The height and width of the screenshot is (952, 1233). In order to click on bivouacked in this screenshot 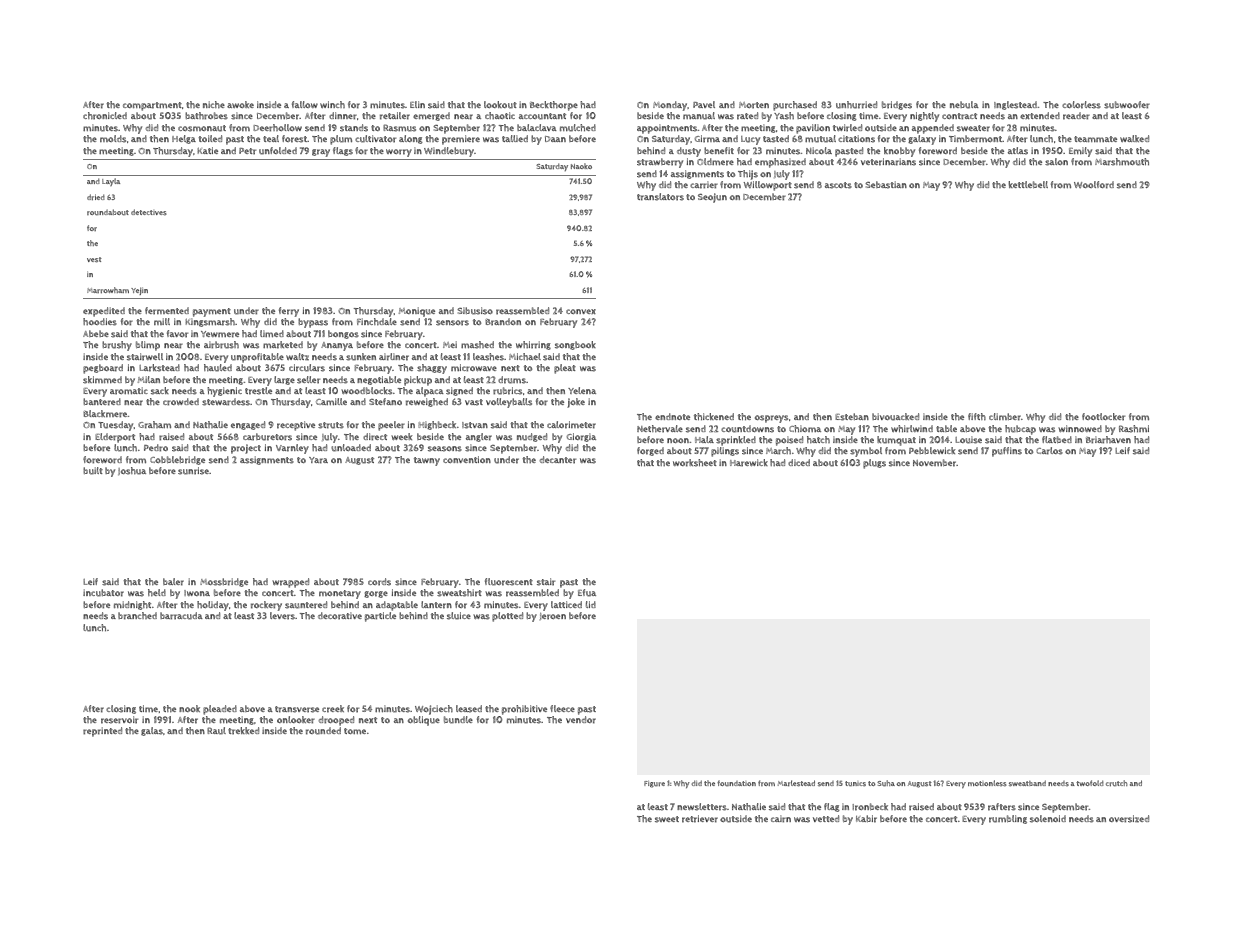, I will do `click(895, 417)`.
